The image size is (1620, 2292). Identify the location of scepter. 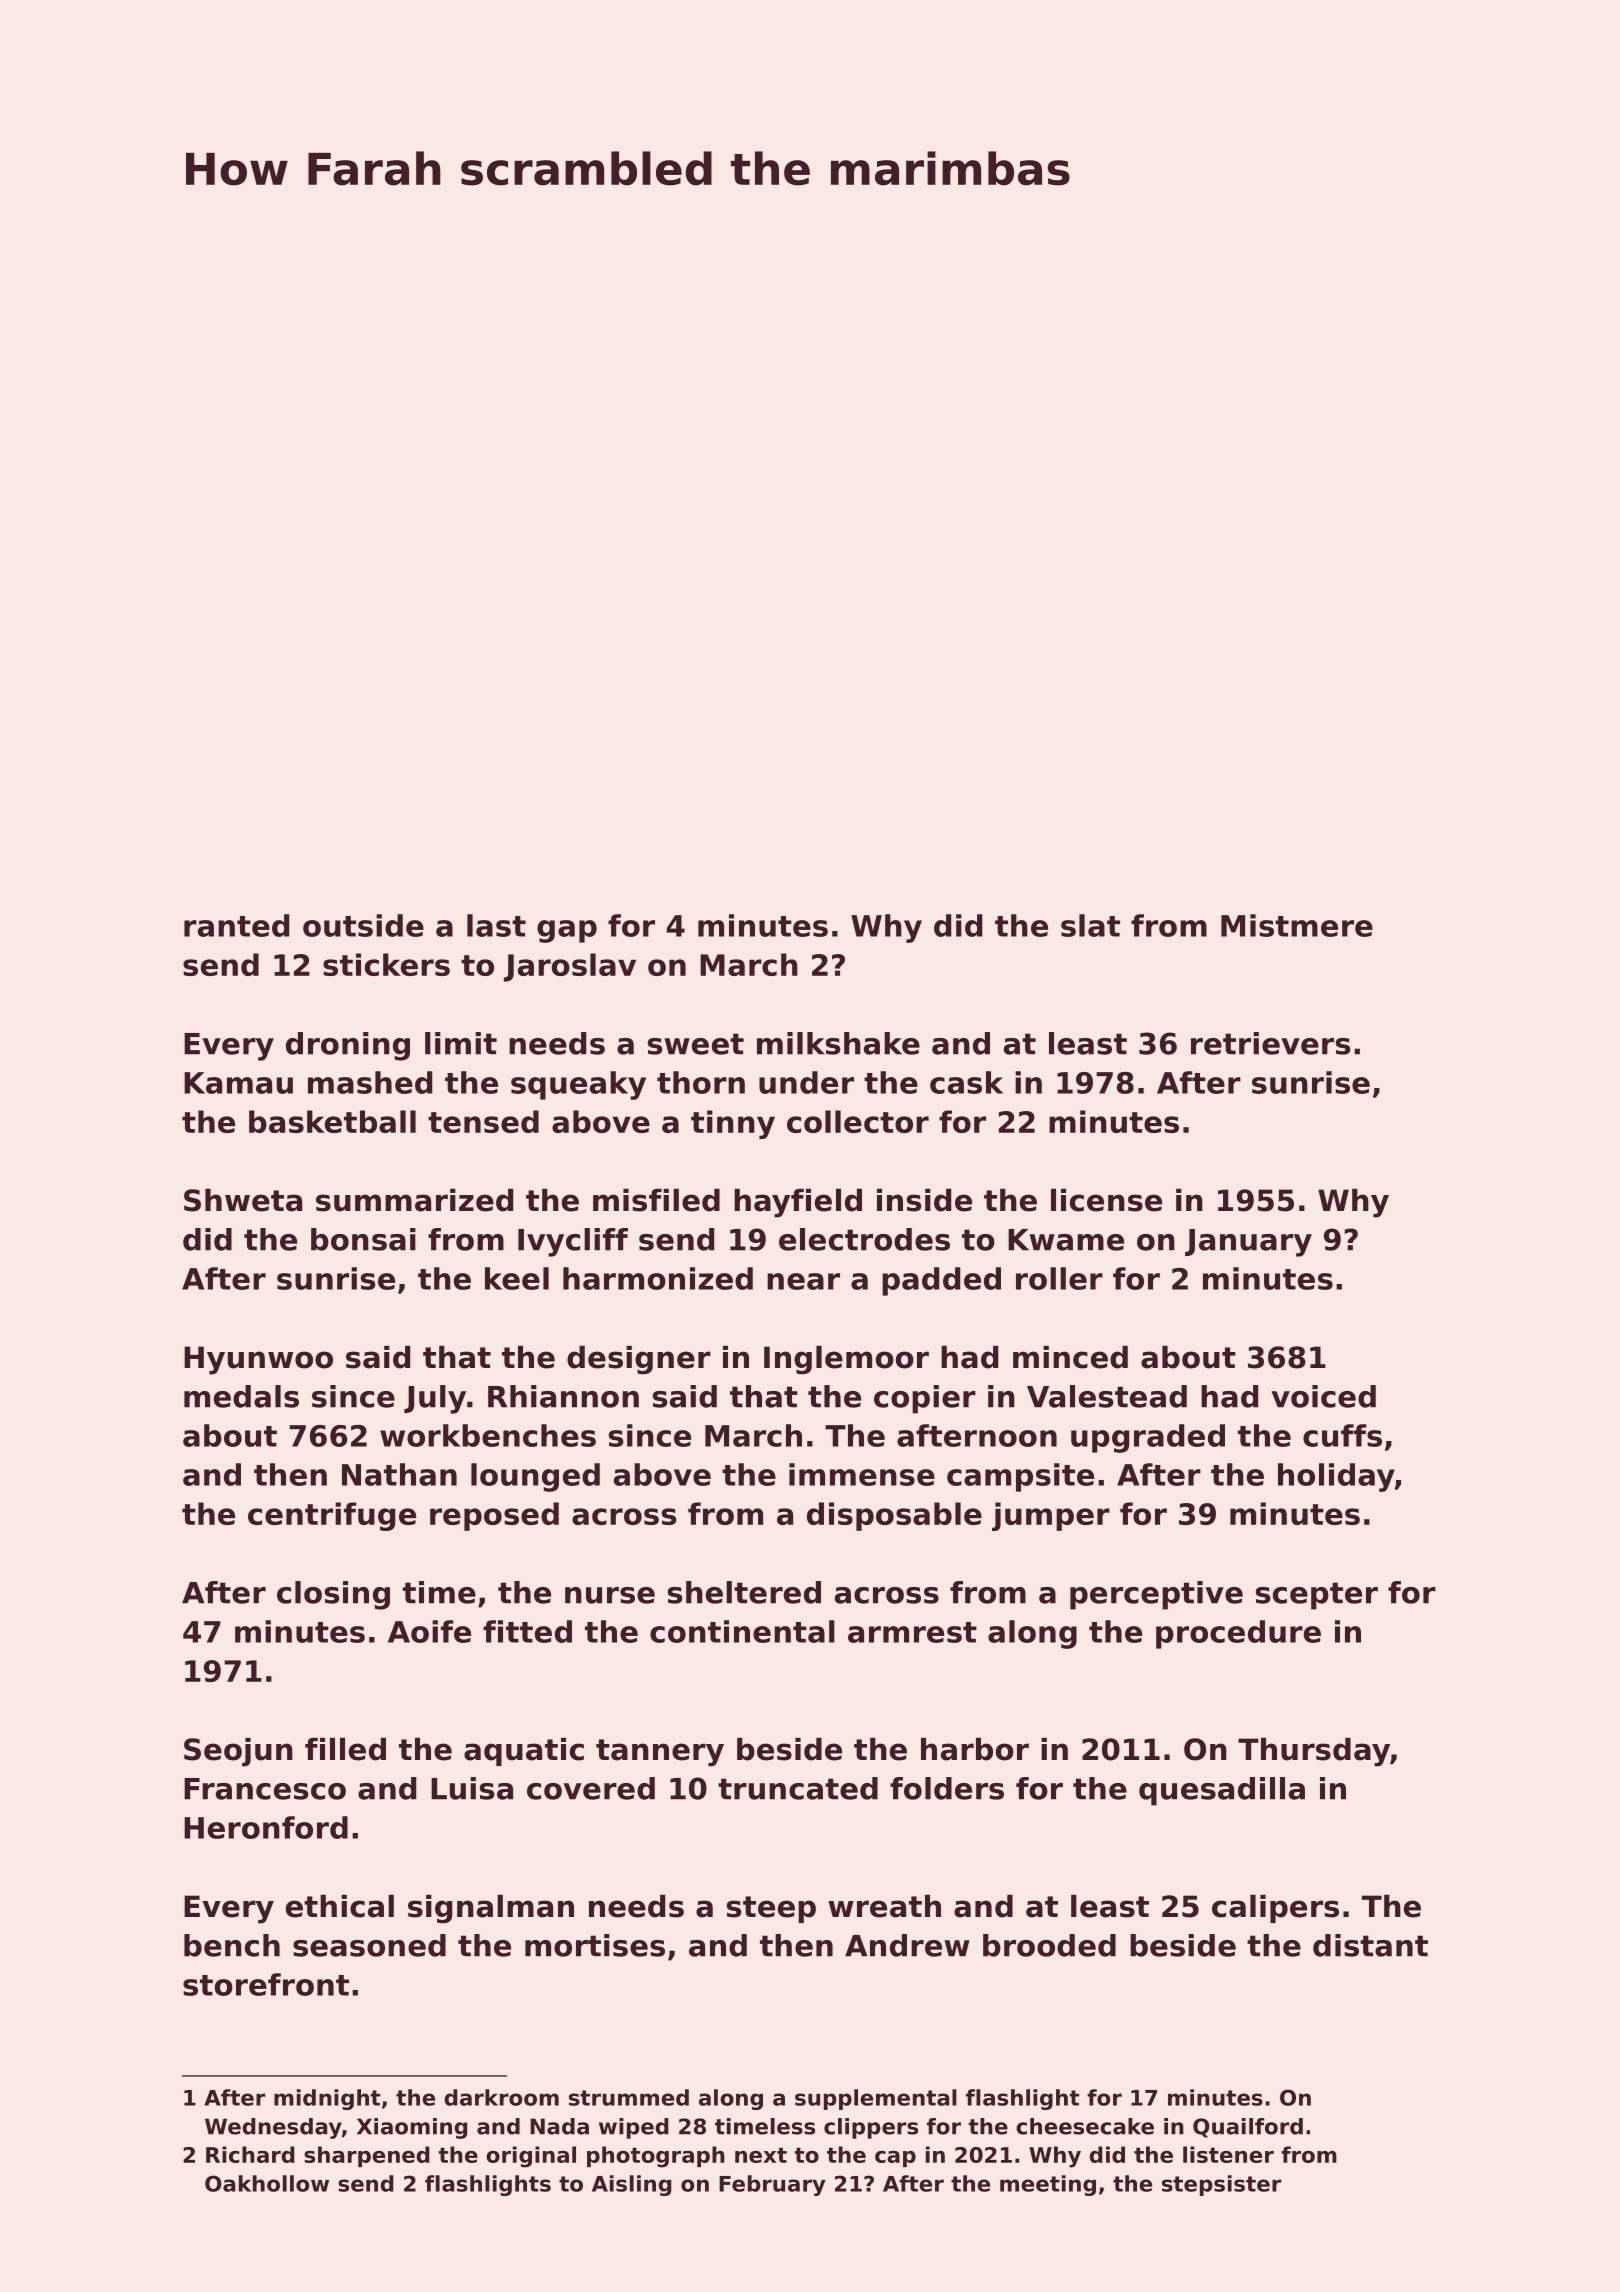
(1317, 1596).
